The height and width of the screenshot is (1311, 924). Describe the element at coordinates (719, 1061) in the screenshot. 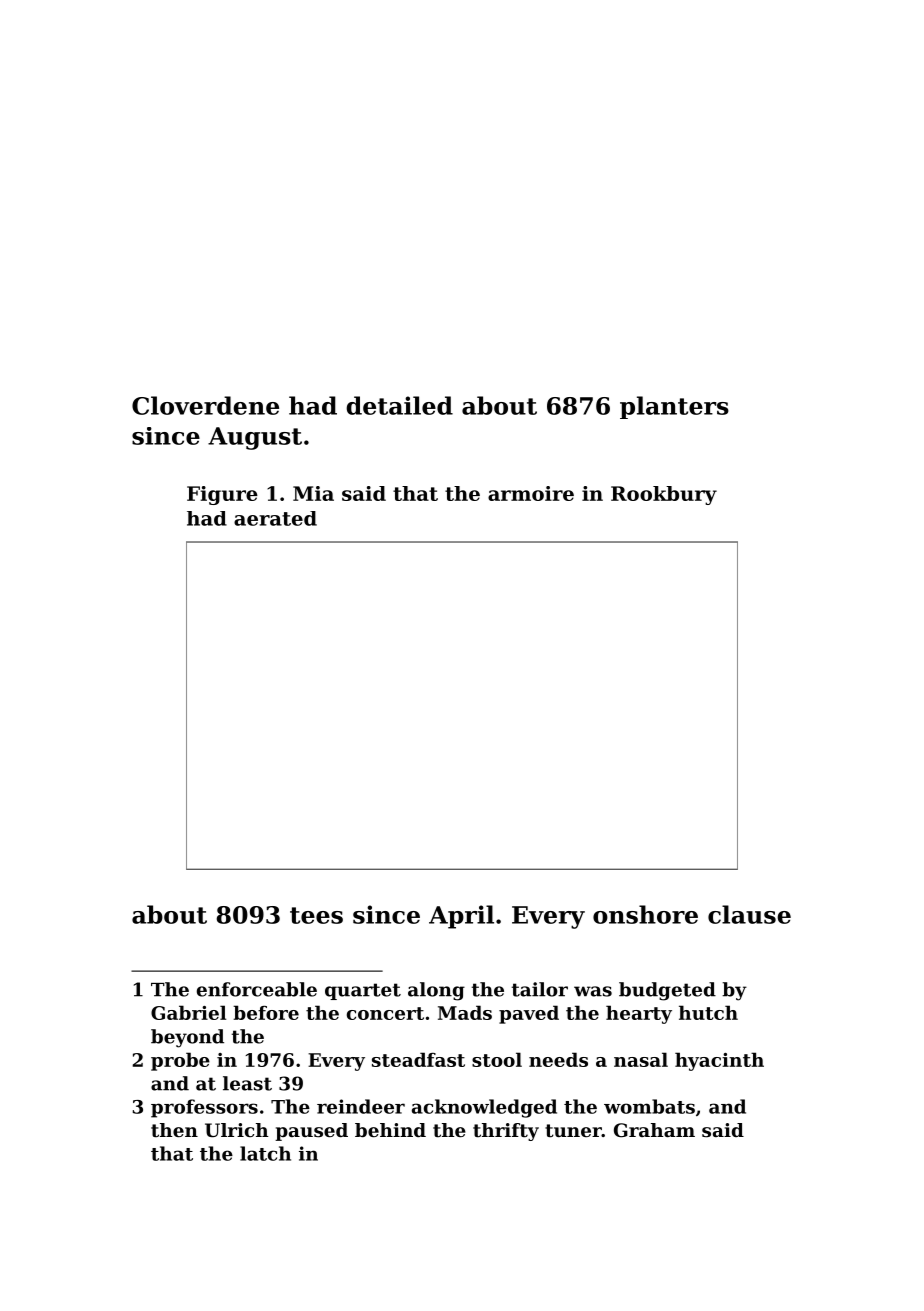

I see `hyacinth` at that location.
